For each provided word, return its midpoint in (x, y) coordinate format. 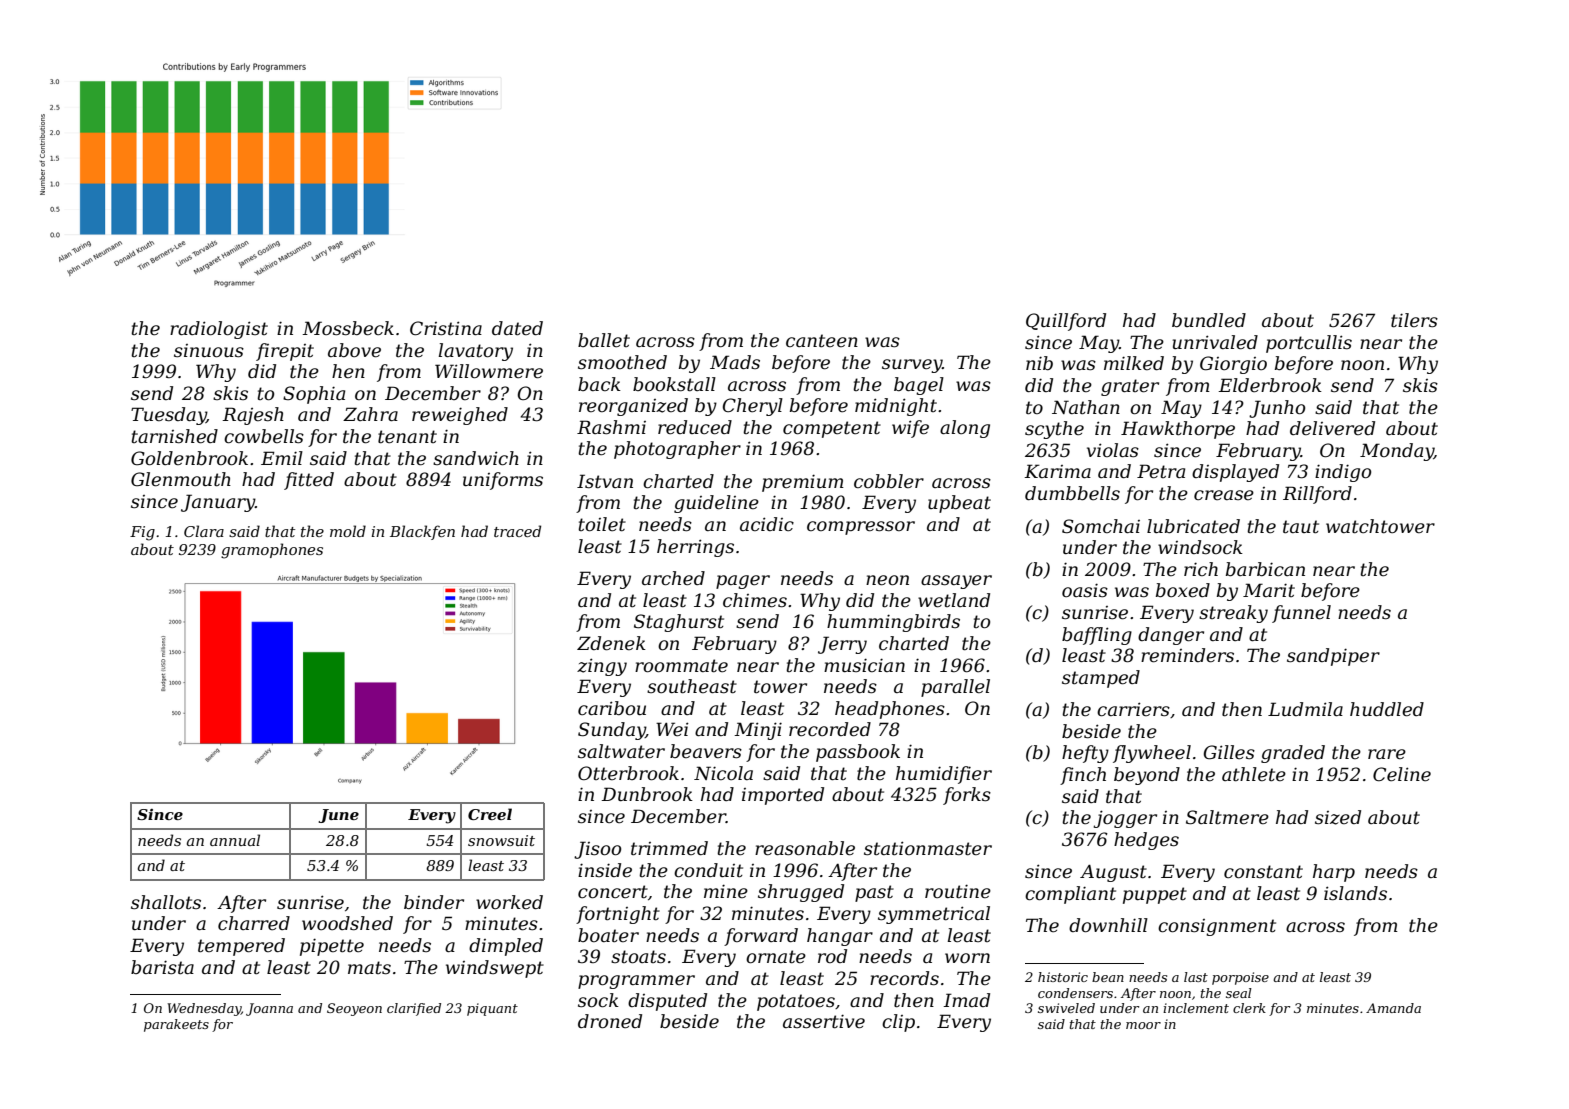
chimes (755, 600)
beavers (706, 751)
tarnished (174, 436)
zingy (602, 667)
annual (235, 840)
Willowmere (489, 371)
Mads (735, 362)
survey (912, 366)
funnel (1301, 614)
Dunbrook (647, 794)
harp (1334, 873)
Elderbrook (1270, 385)
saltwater (621, 751)
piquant (492, 1009)
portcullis (1309, 344)
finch (1083, 776)
